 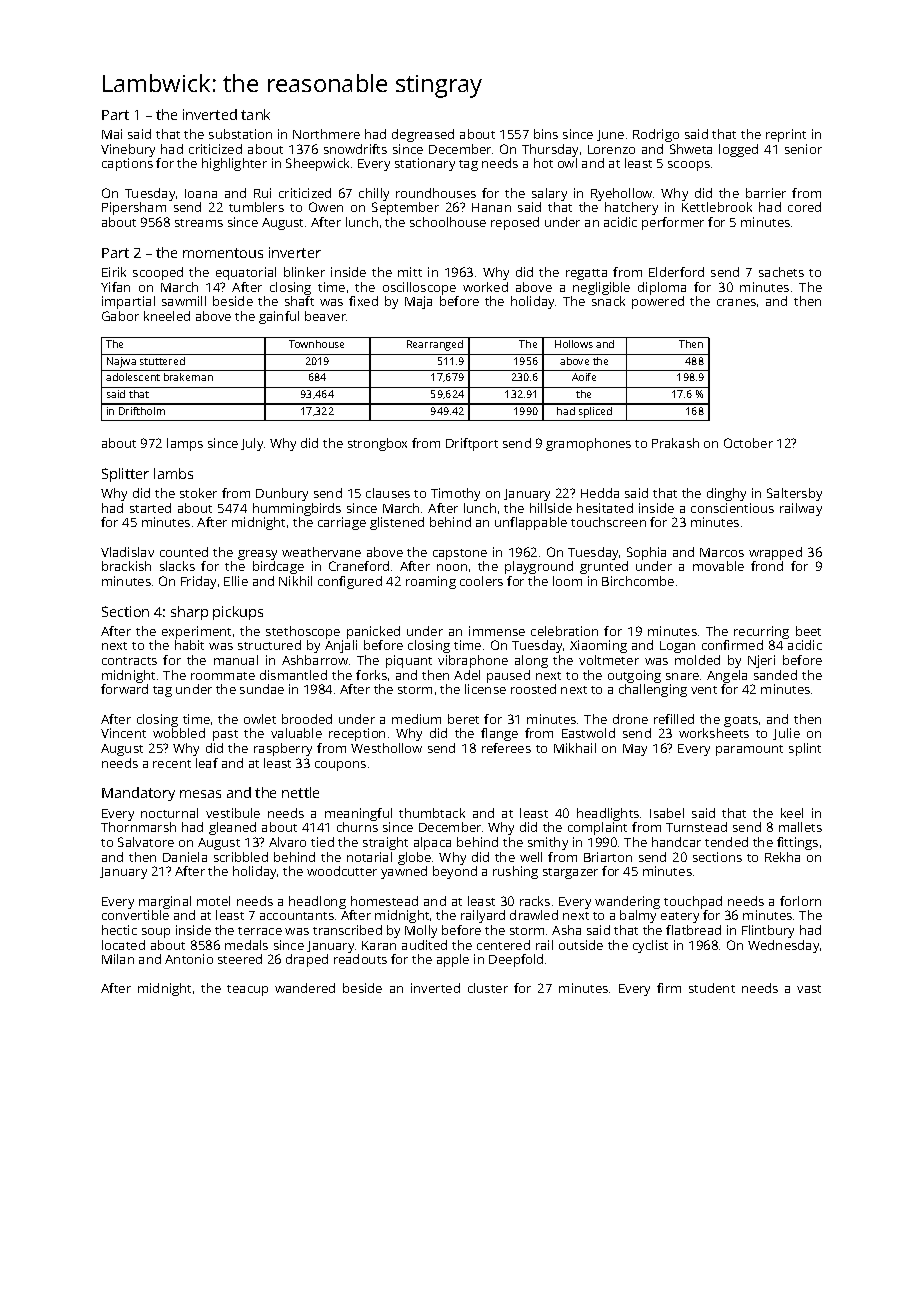 What do you see at coordinates (766, 193) in the document?
I see `barrier` at bounding box center [766, 193].
